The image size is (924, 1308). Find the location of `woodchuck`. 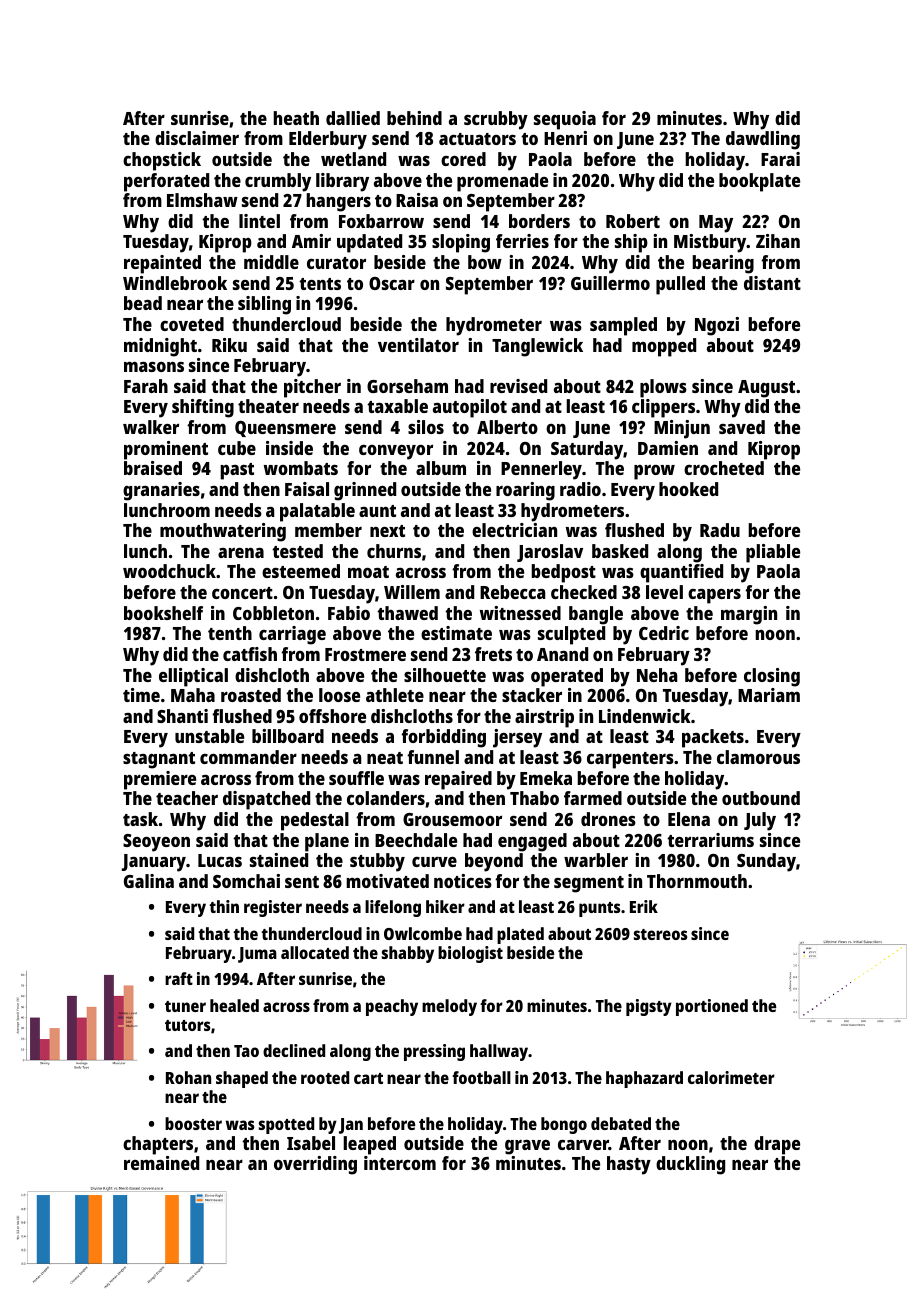

woodchuck is located at coordinates (169, 571).
